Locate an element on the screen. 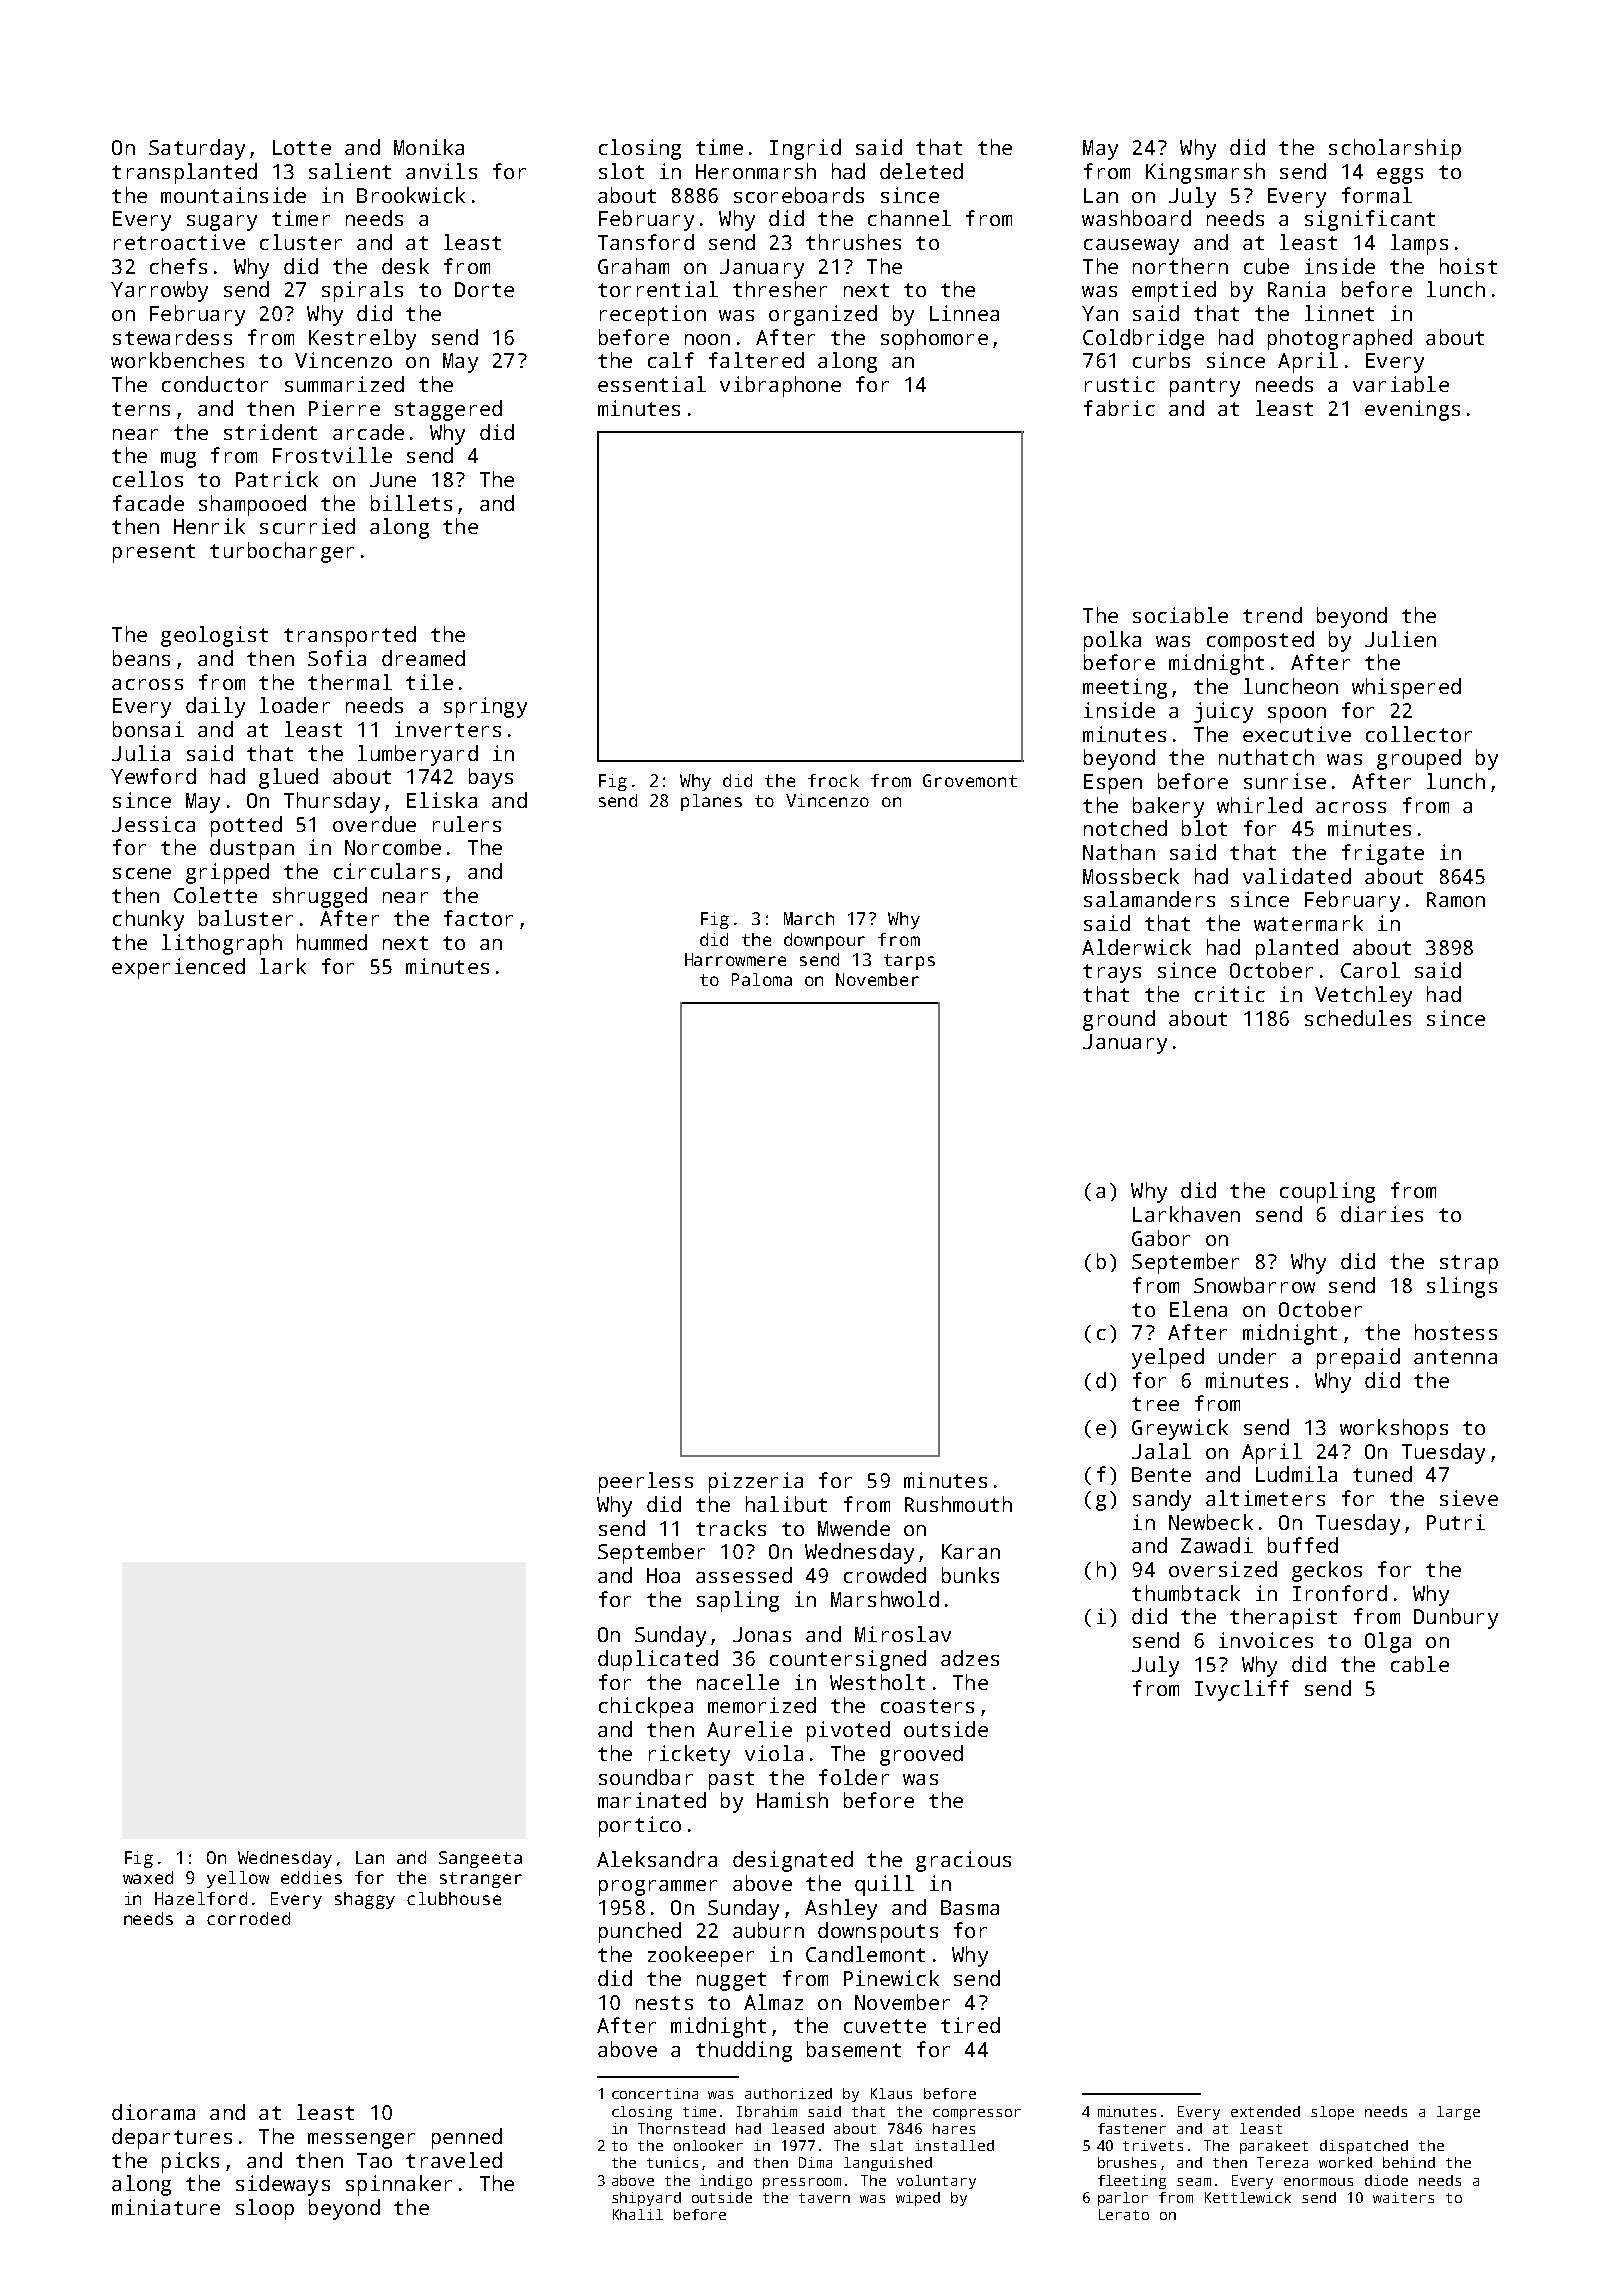  sloop is located at coordinates (265, 2209).
